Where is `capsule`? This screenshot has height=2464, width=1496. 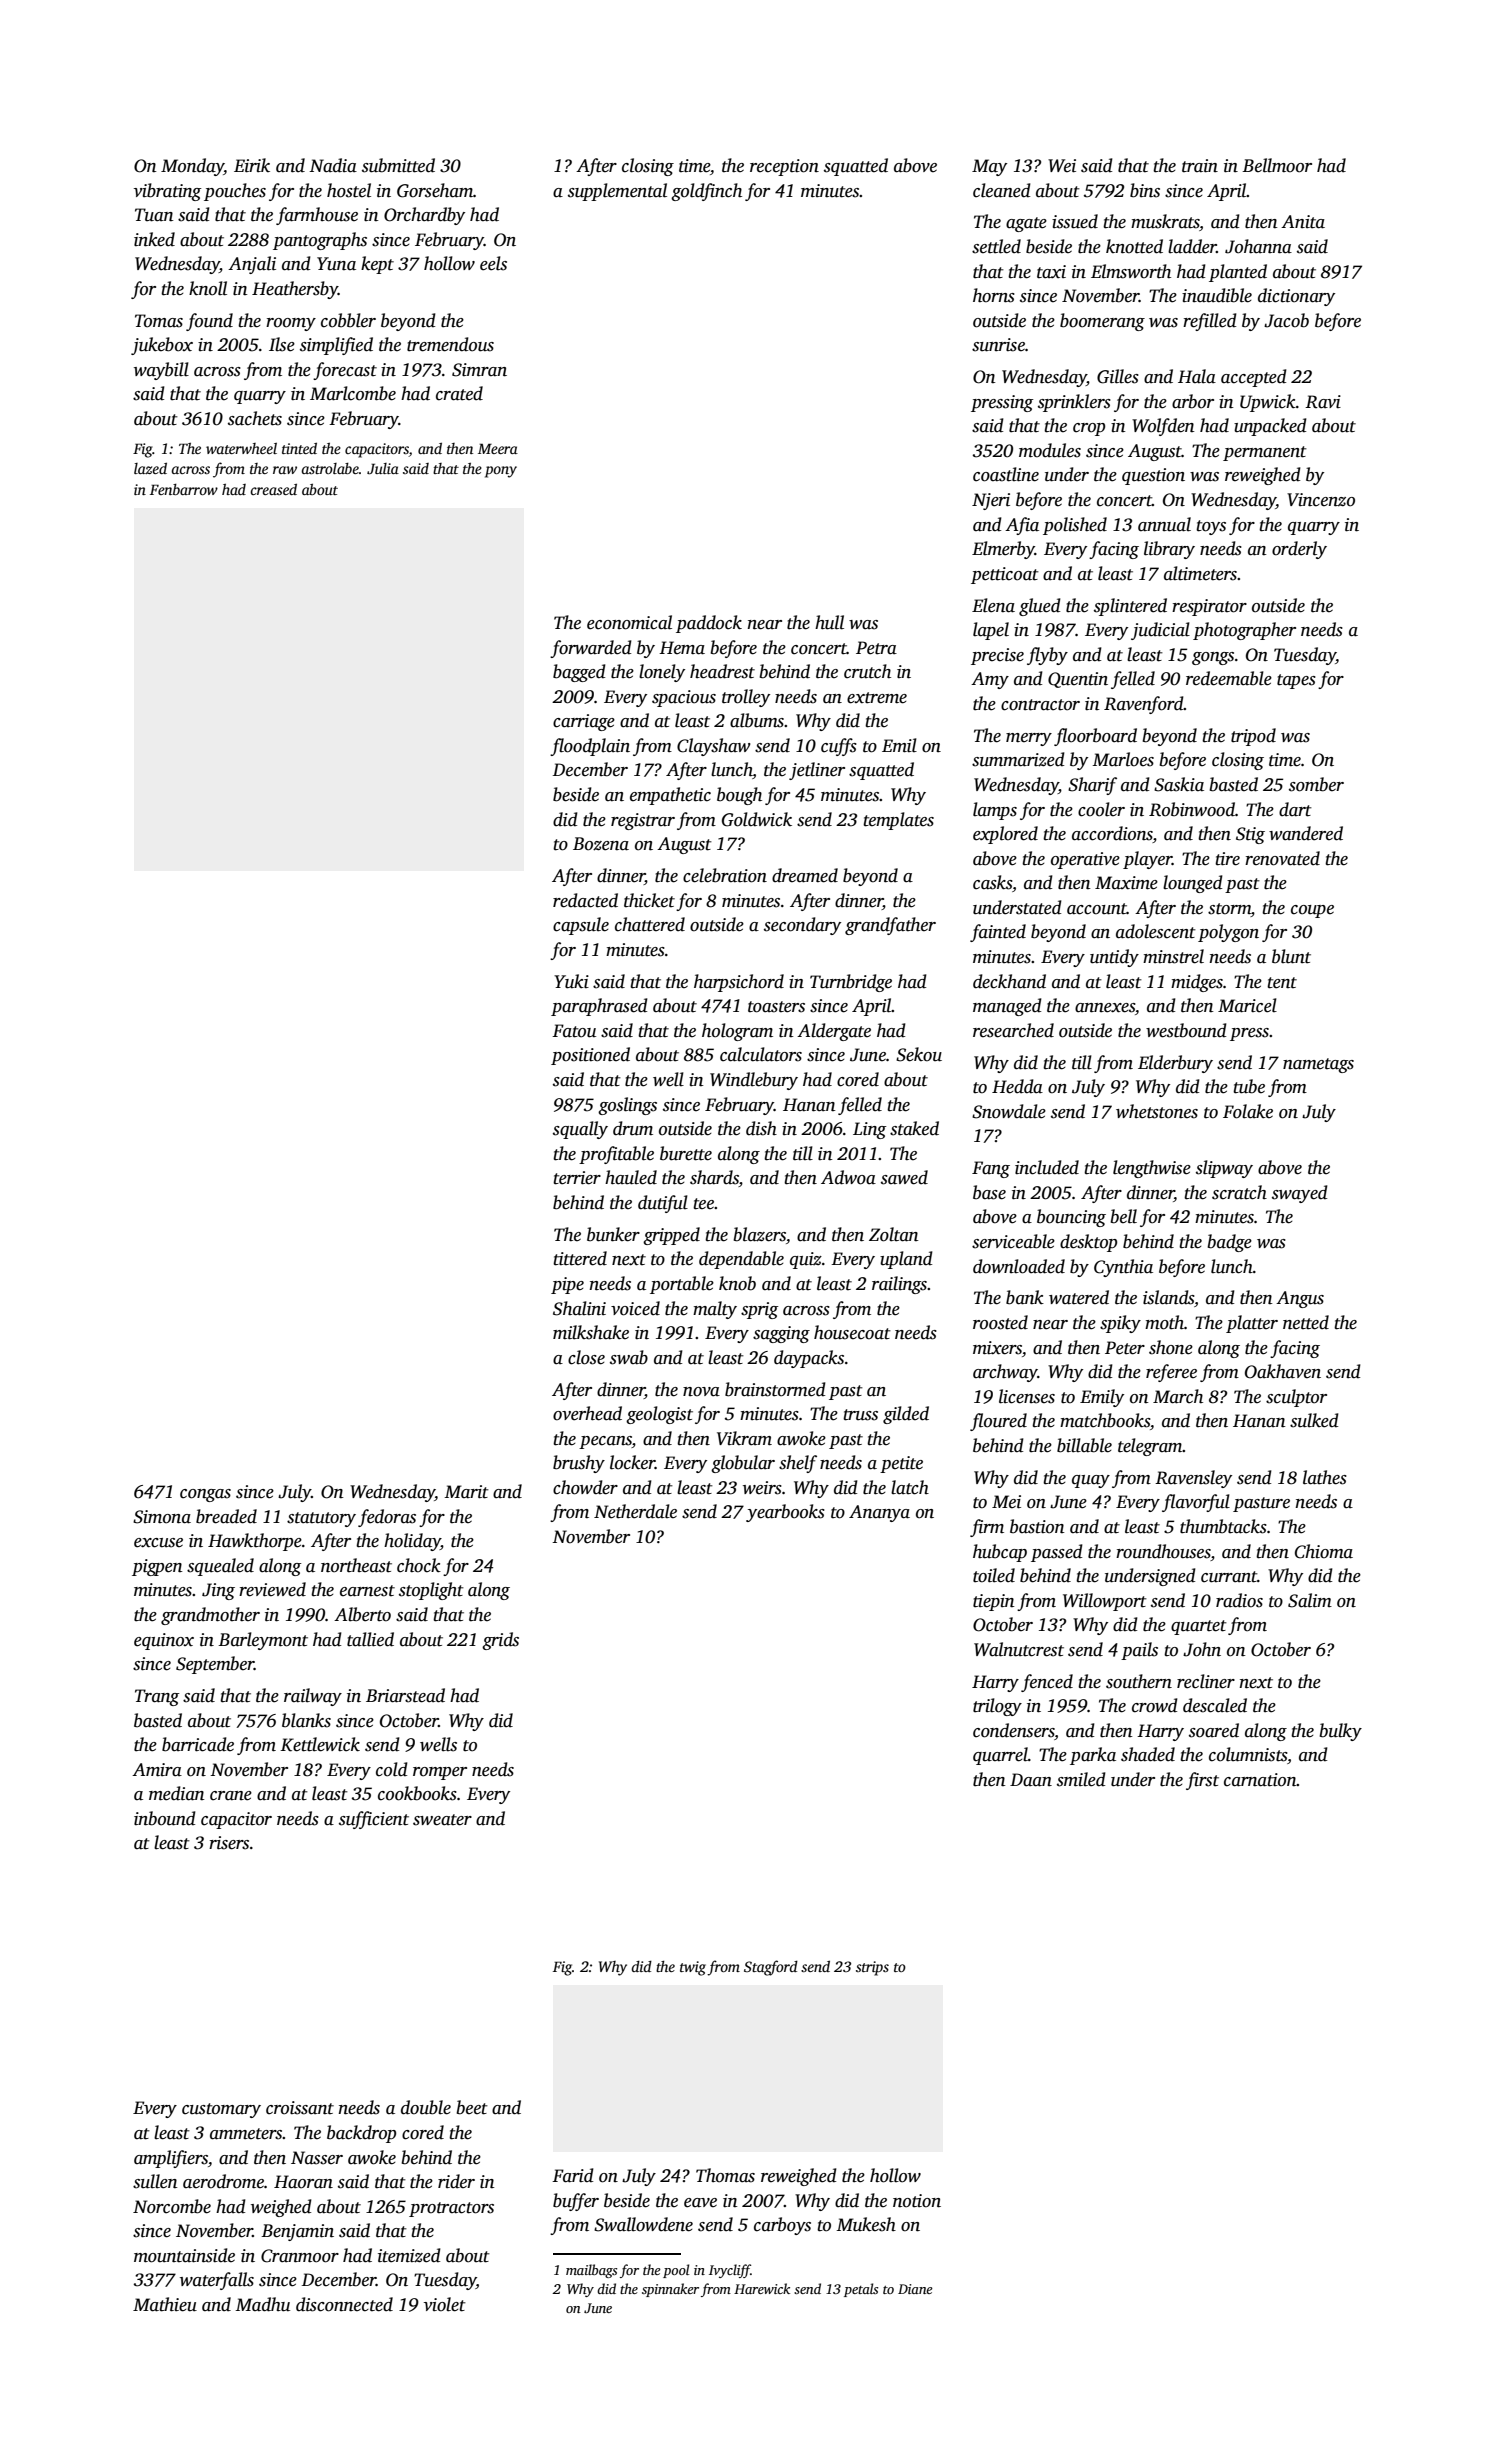 capsule is located at coordinates (581, 926).
